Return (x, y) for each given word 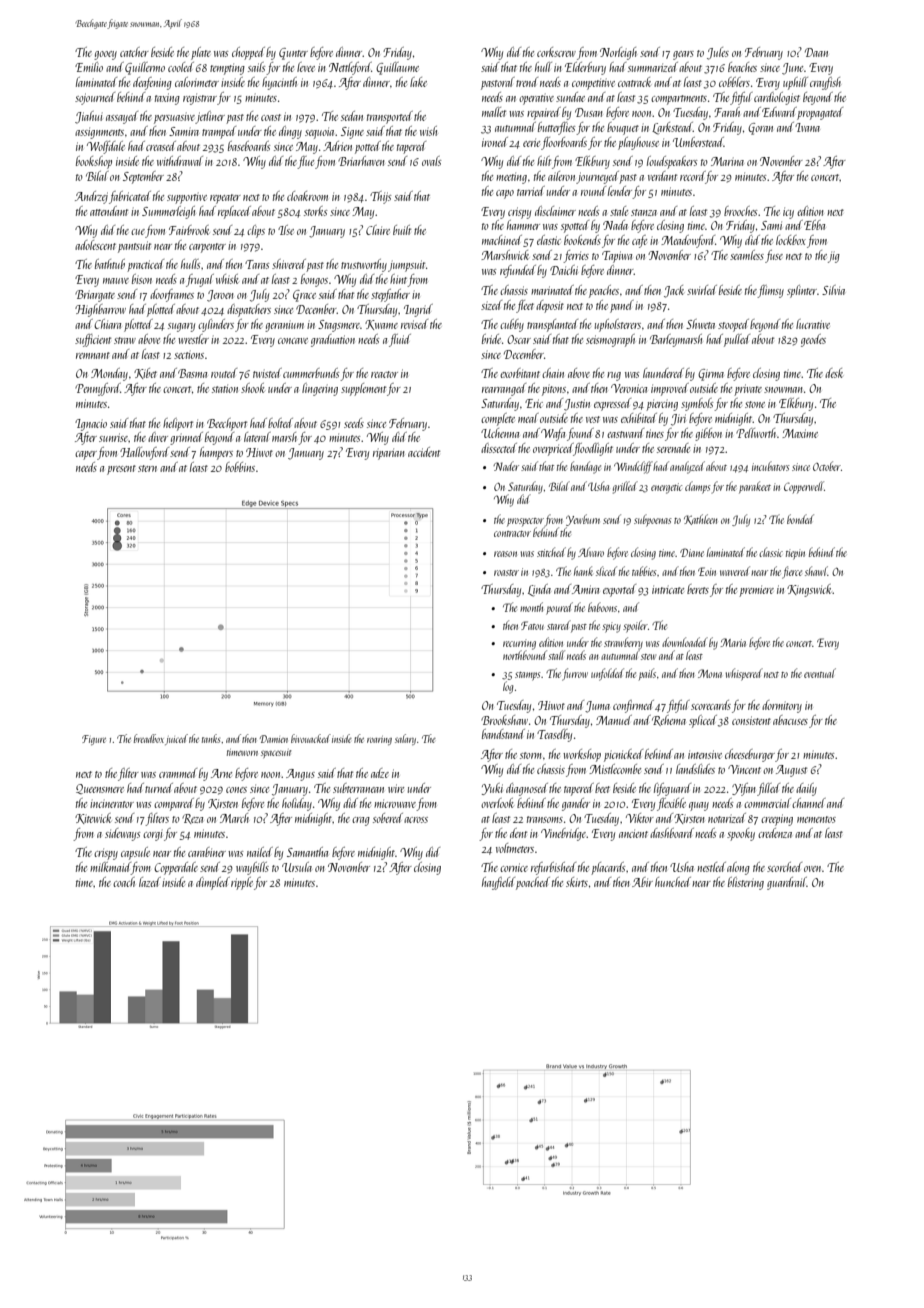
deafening (152, 83)
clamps (698, 487)
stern (147, 468)
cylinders (216, 325)
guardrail (787, 883)
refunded (518, 271)
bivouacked (311, 738)
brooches (740, 211)
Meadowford (688, 241)
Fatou (532, 625)
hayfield (498, 883)
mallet (494, 112)
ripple (242, 883)
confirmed (633, 706)
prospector (525, 522)
